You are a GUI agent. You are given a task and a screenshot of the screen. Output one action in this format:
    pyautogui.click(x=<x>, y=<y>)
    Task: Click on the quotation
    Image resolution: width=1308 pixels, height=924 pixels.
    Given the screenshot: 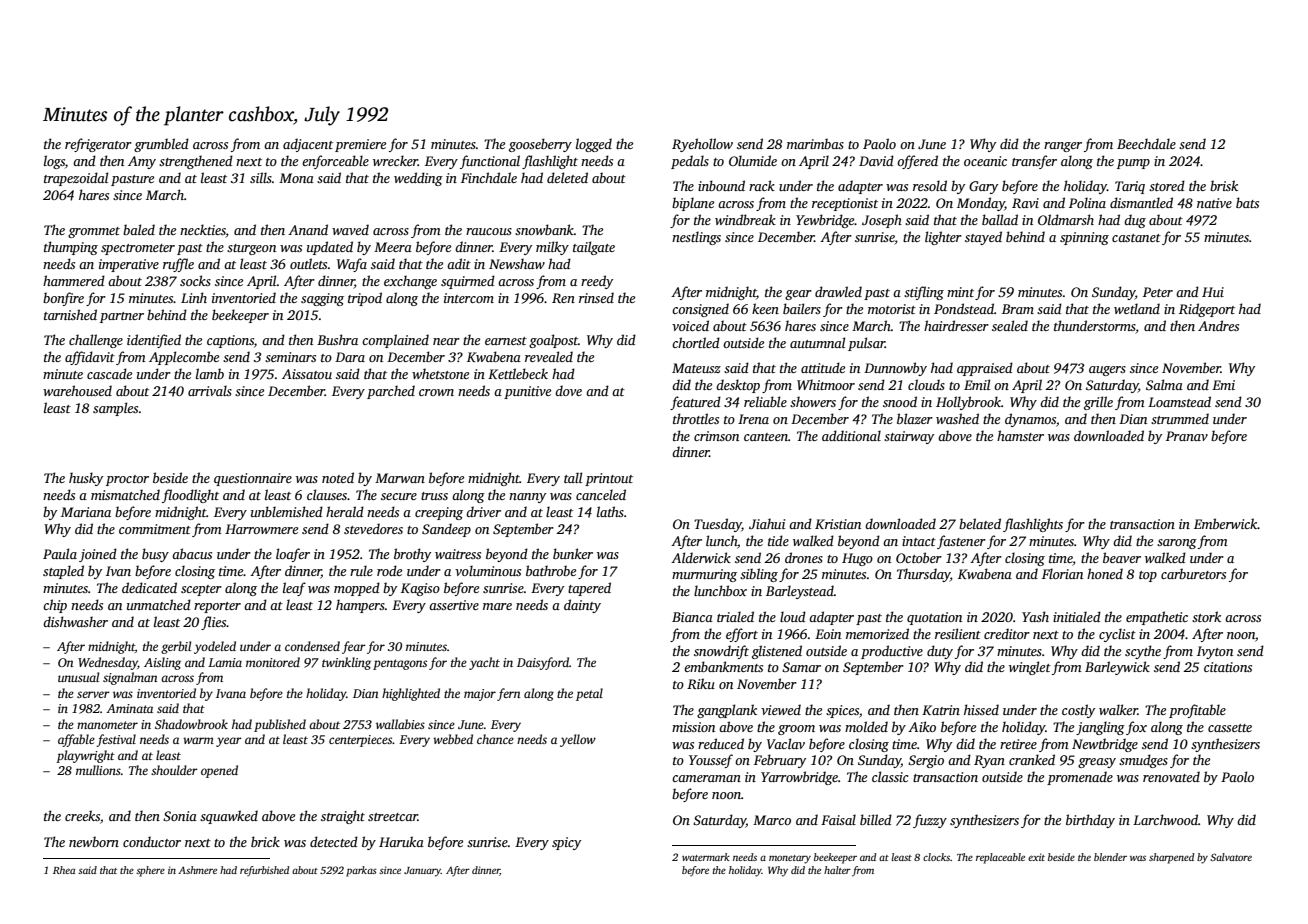 What is the action you would take?
    pyautogui.click(x=934, y=618)
